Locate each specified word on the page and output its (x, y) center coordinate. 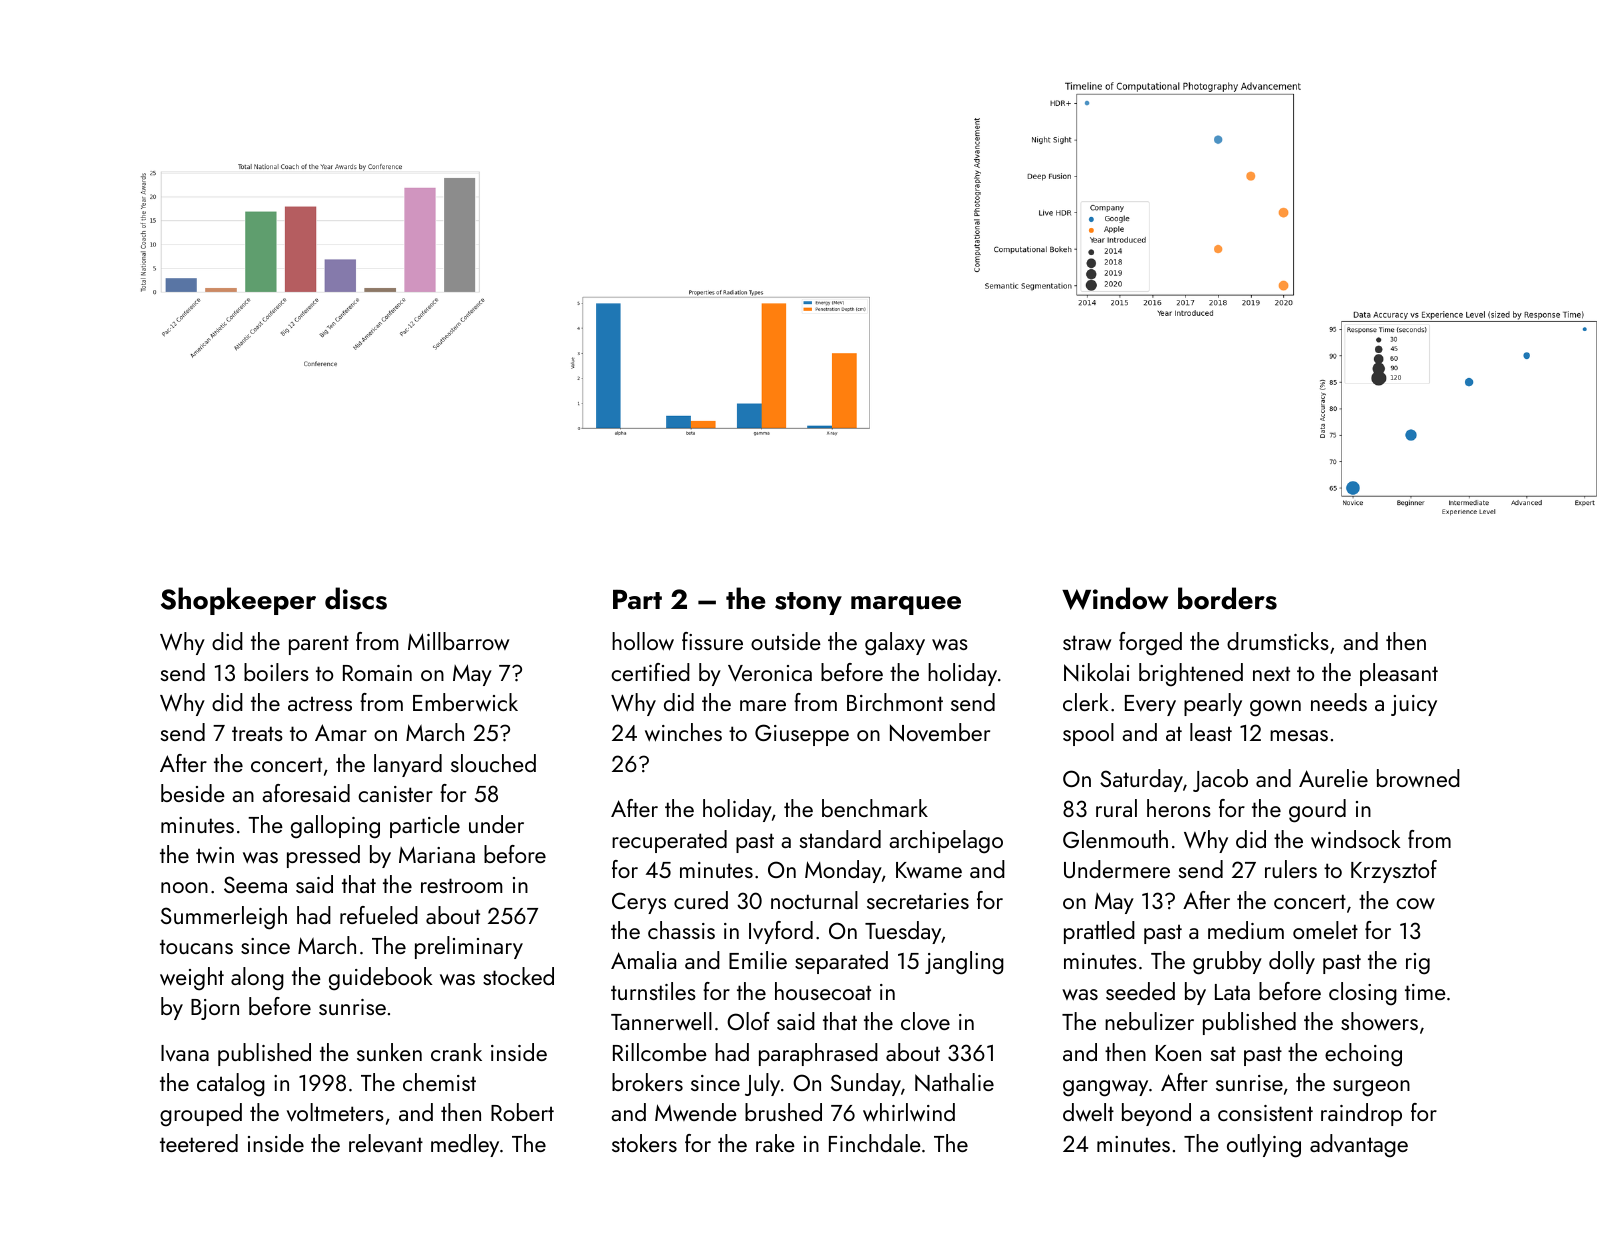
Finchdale (875, 1143)
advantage (1359, 1146)
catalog (231, 1085)
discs (356, 598)
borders (1227, 598)
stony (808, 603)
